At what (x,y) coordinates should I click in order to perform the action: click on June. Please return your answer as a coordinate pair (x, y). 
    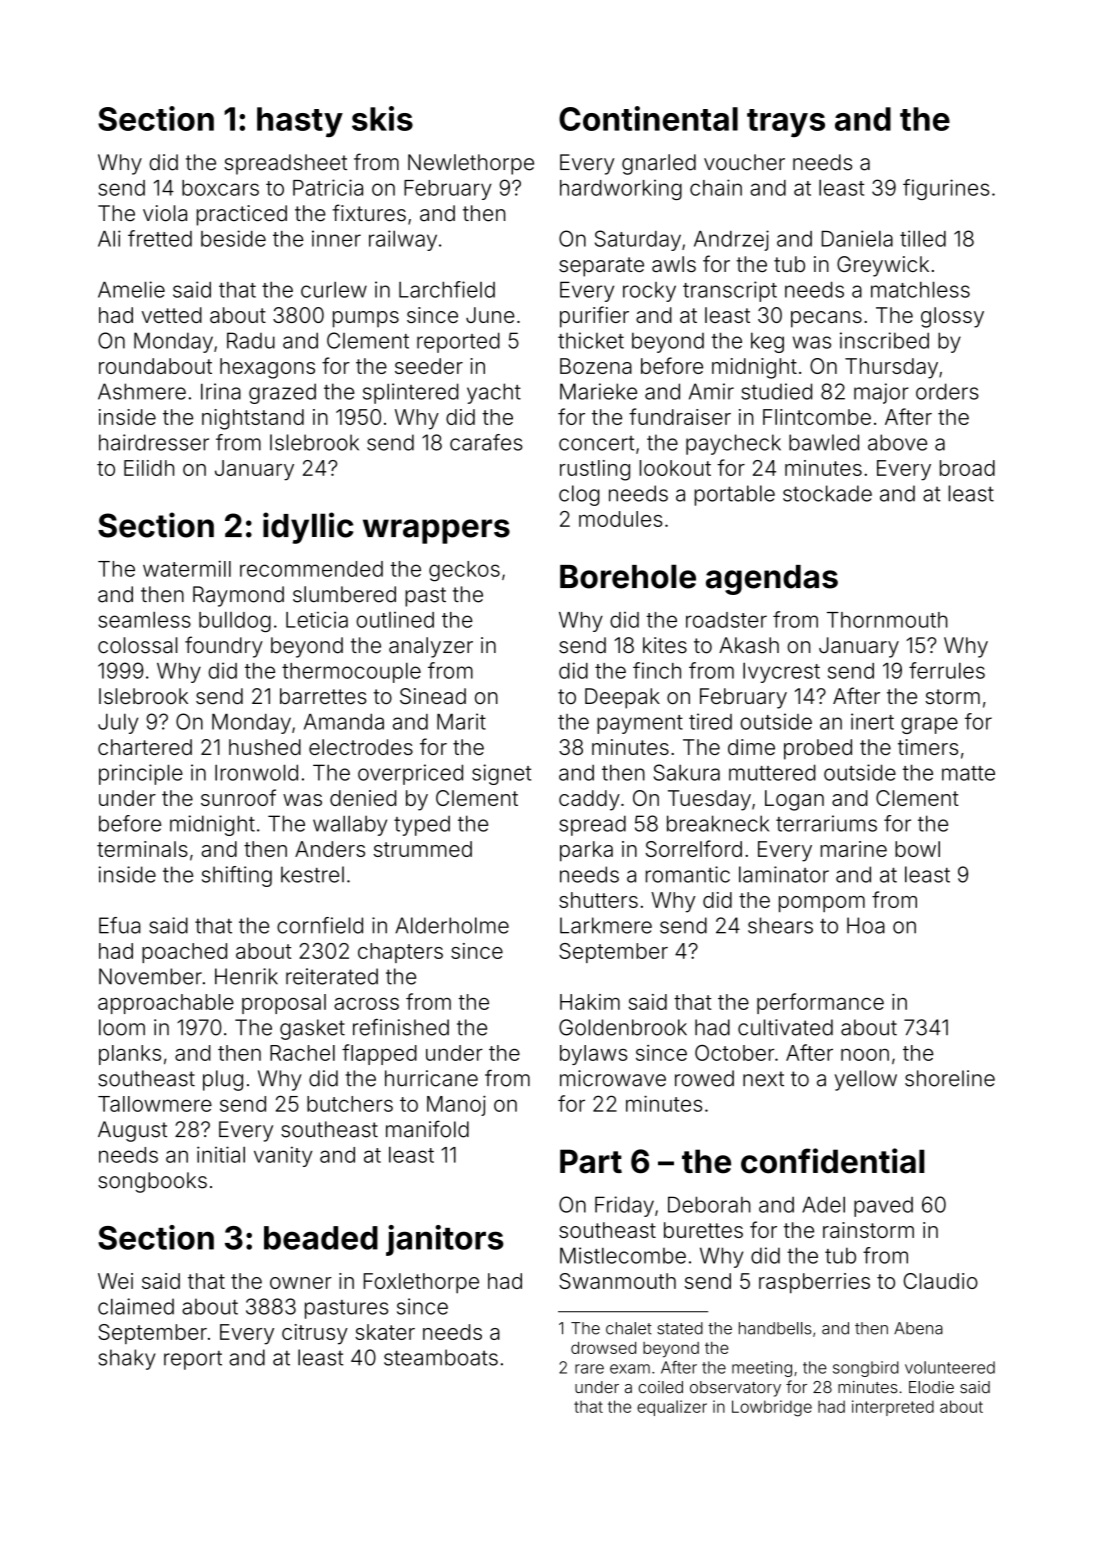
    Looking at the image, I should click on (490, 315).
